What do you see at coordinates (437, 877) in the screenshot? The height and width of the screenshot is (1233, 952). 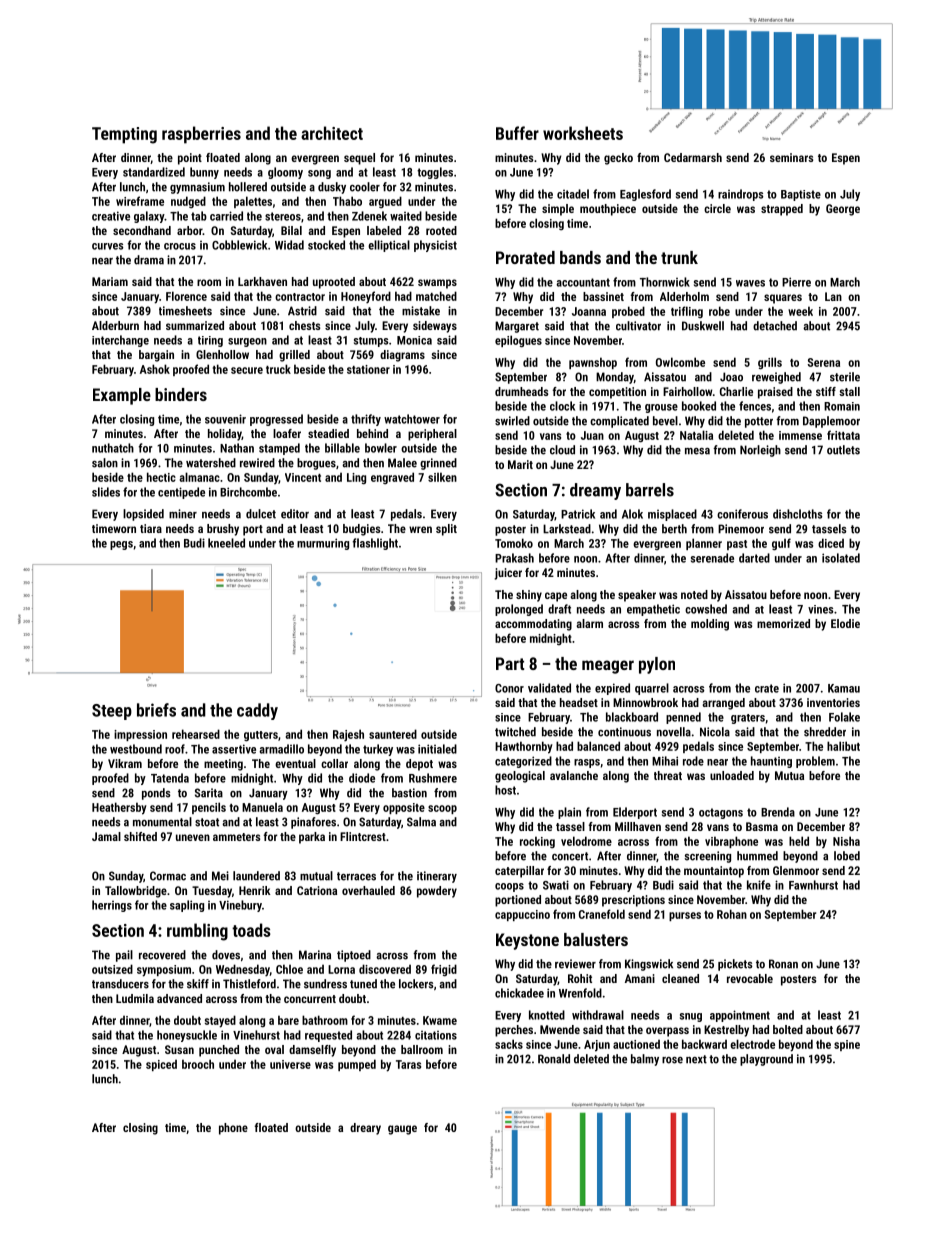 I see `itinerary` at bounding box center [437, 877].
